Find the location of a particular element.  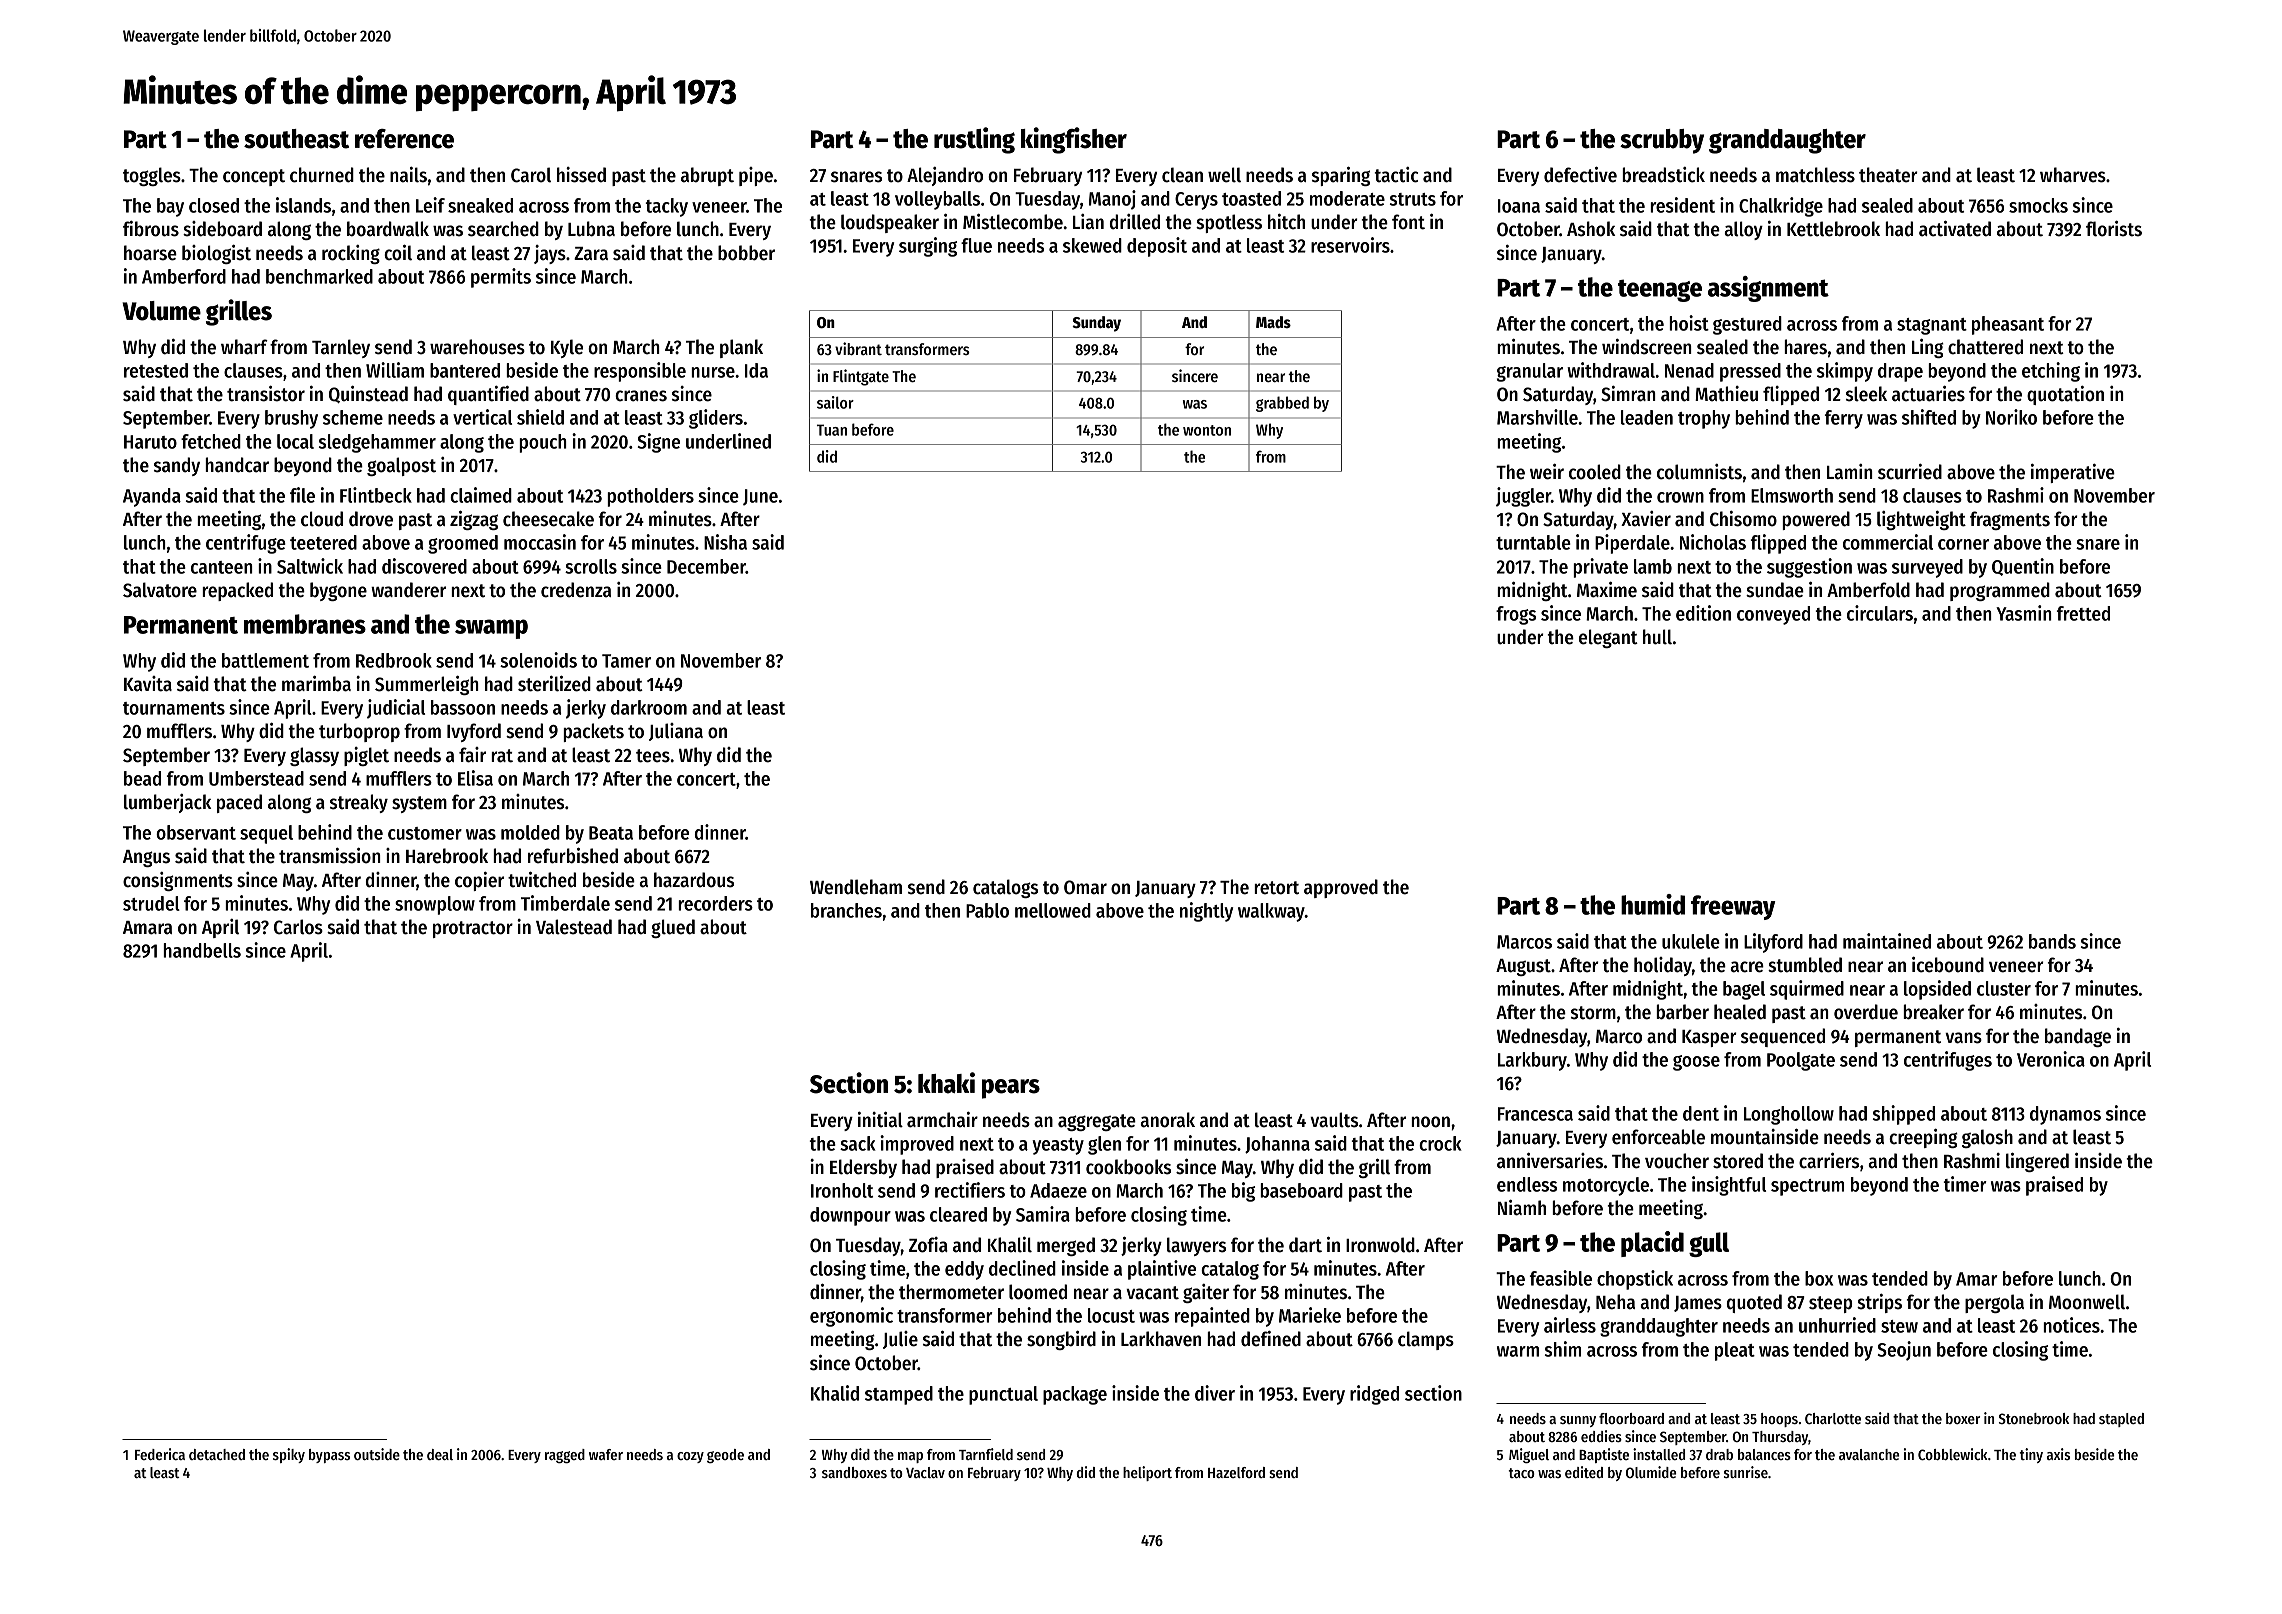

Alejandro is located at coordinates (945, 176).
